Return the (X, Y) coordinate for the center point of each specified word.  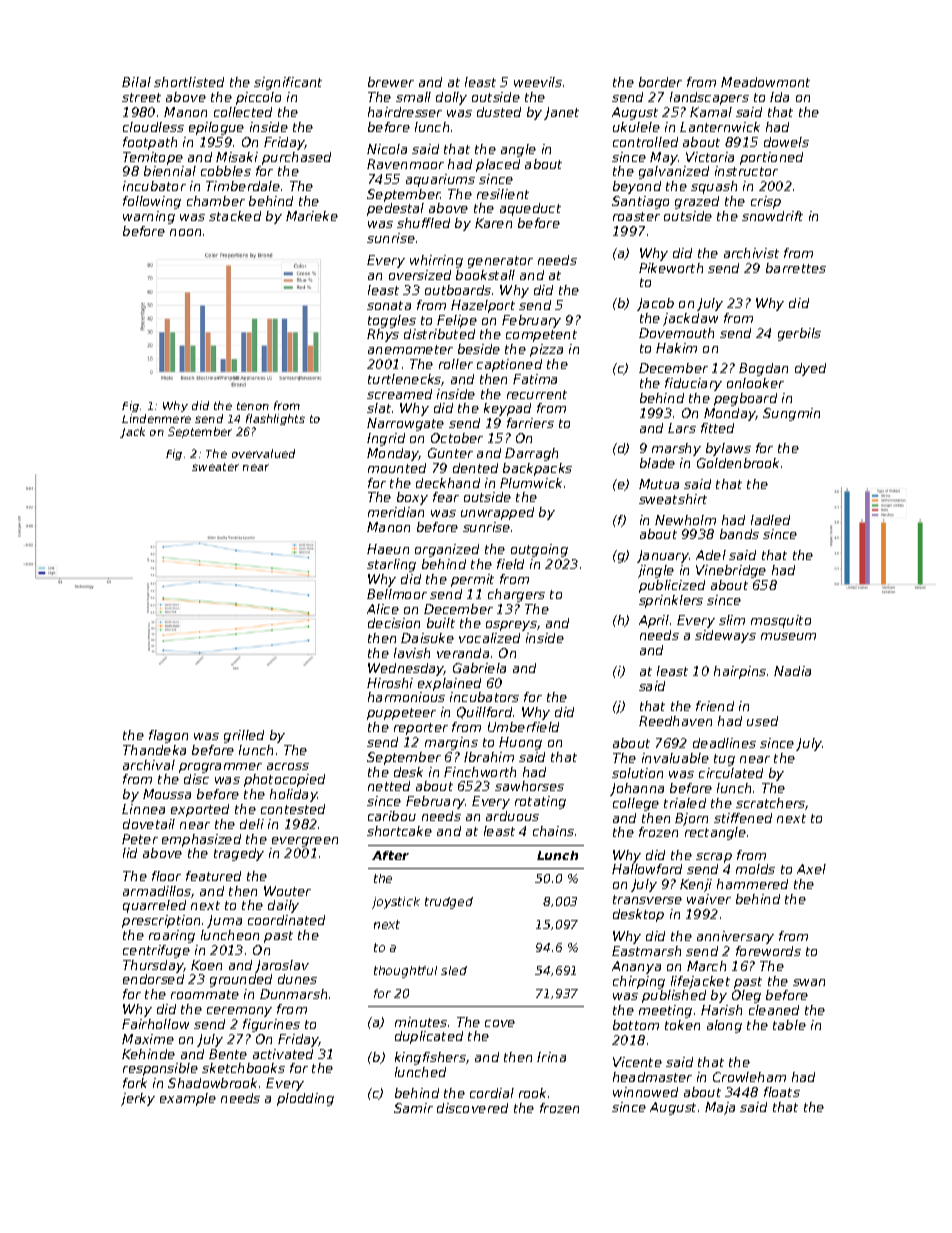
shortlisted (189, 82)
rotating (540, 802)
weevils (538, 82)
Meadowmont (765, 82)
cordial (492, 1093)
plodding (305, 1099)
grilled (244, 736)
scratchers (770, 803)
